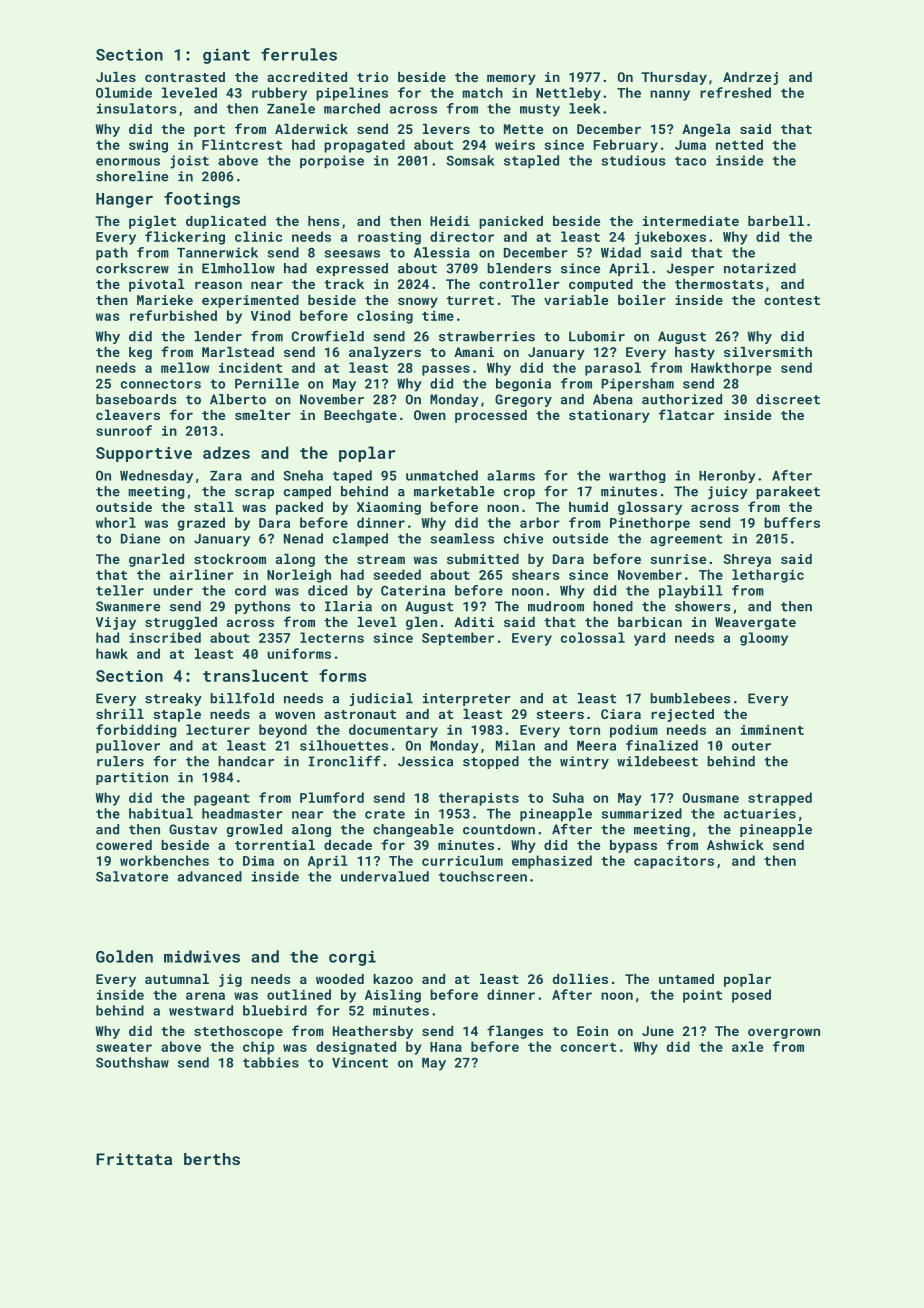 The image size is (924, 1308). What do you see at coordinates (275, 1010) in the screenshot?
I see `bluebird` at bounding box center [275, 1010].
